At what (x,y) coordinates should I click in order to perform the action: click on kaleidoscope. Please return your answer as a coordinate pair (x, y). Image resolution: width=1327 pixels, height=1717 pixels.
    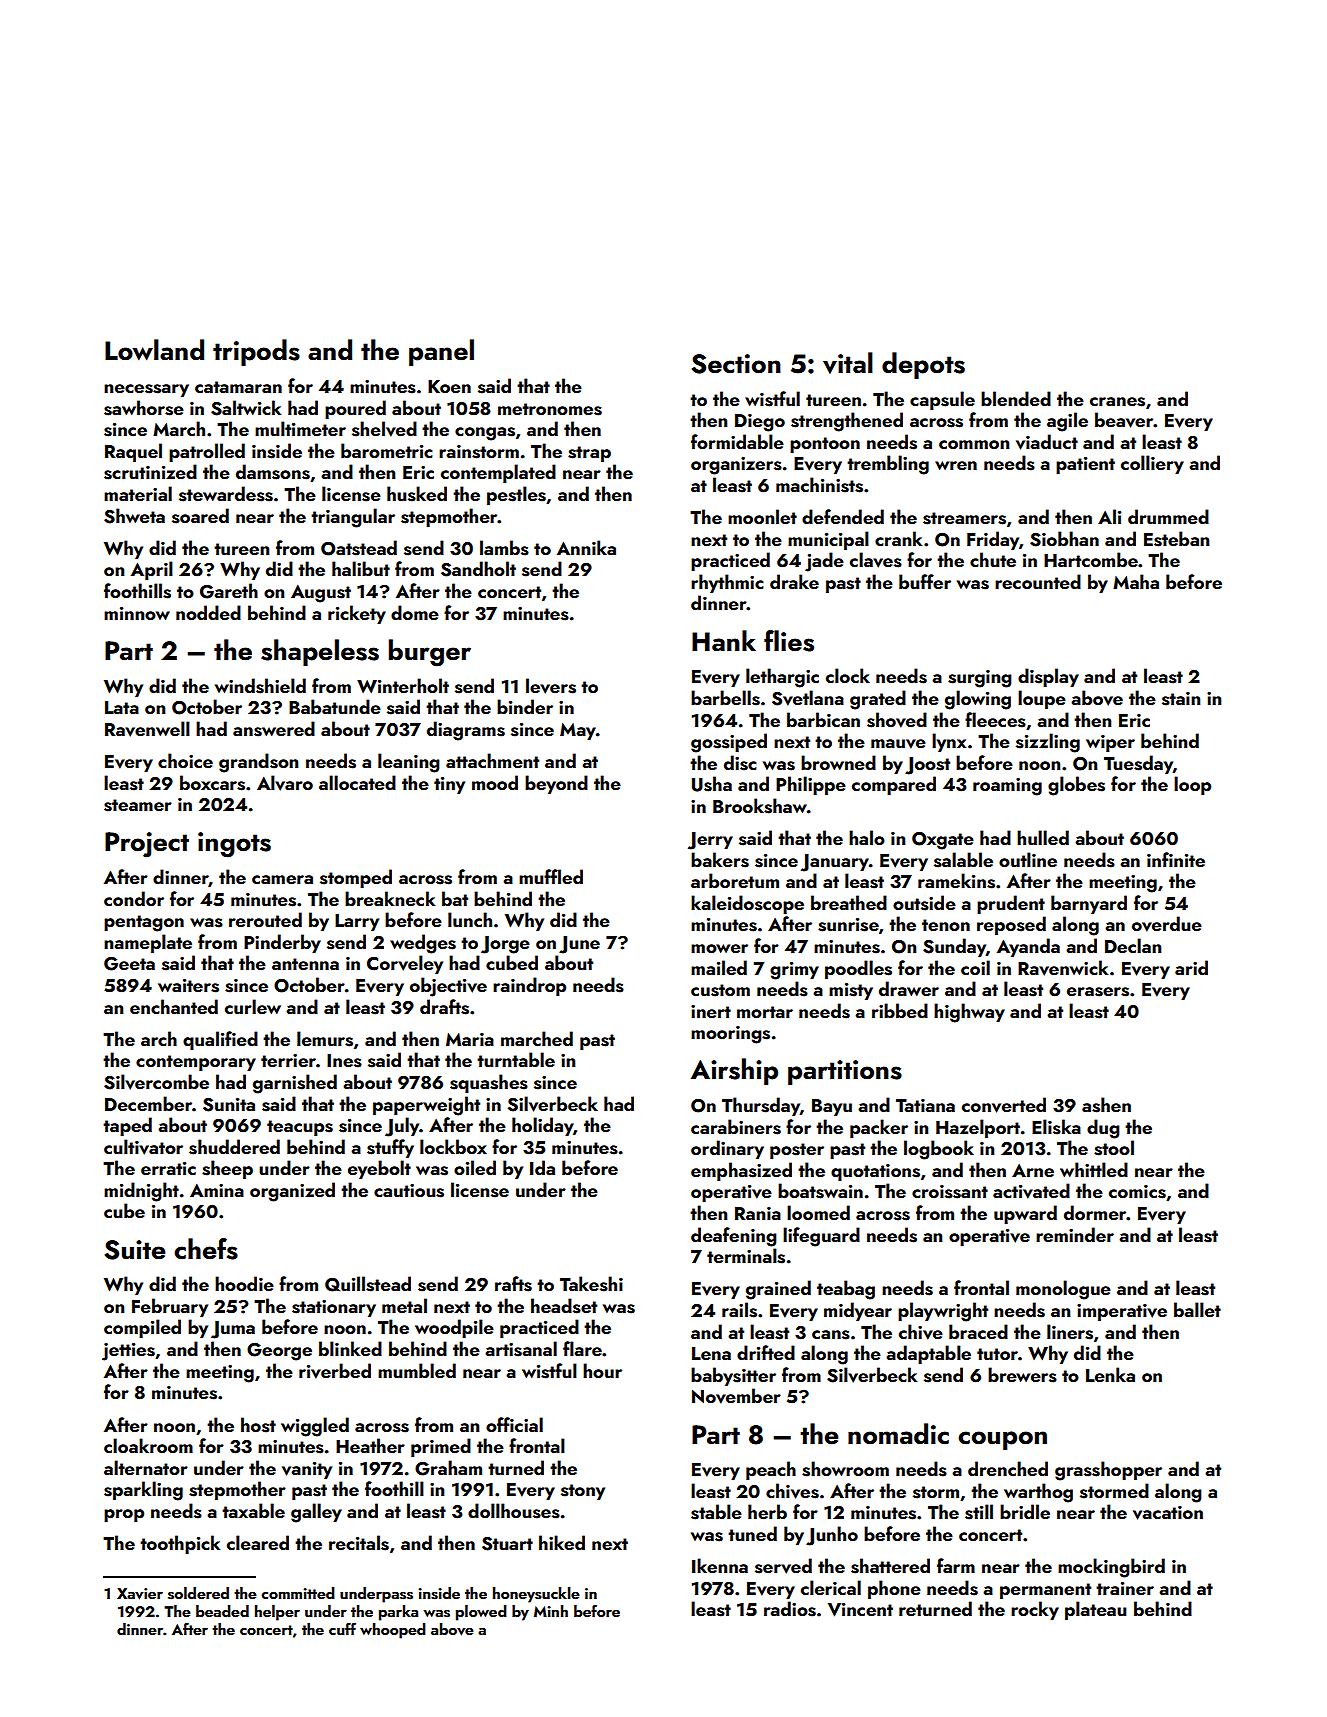
    Looking at the image, I should click on (747, 904).
